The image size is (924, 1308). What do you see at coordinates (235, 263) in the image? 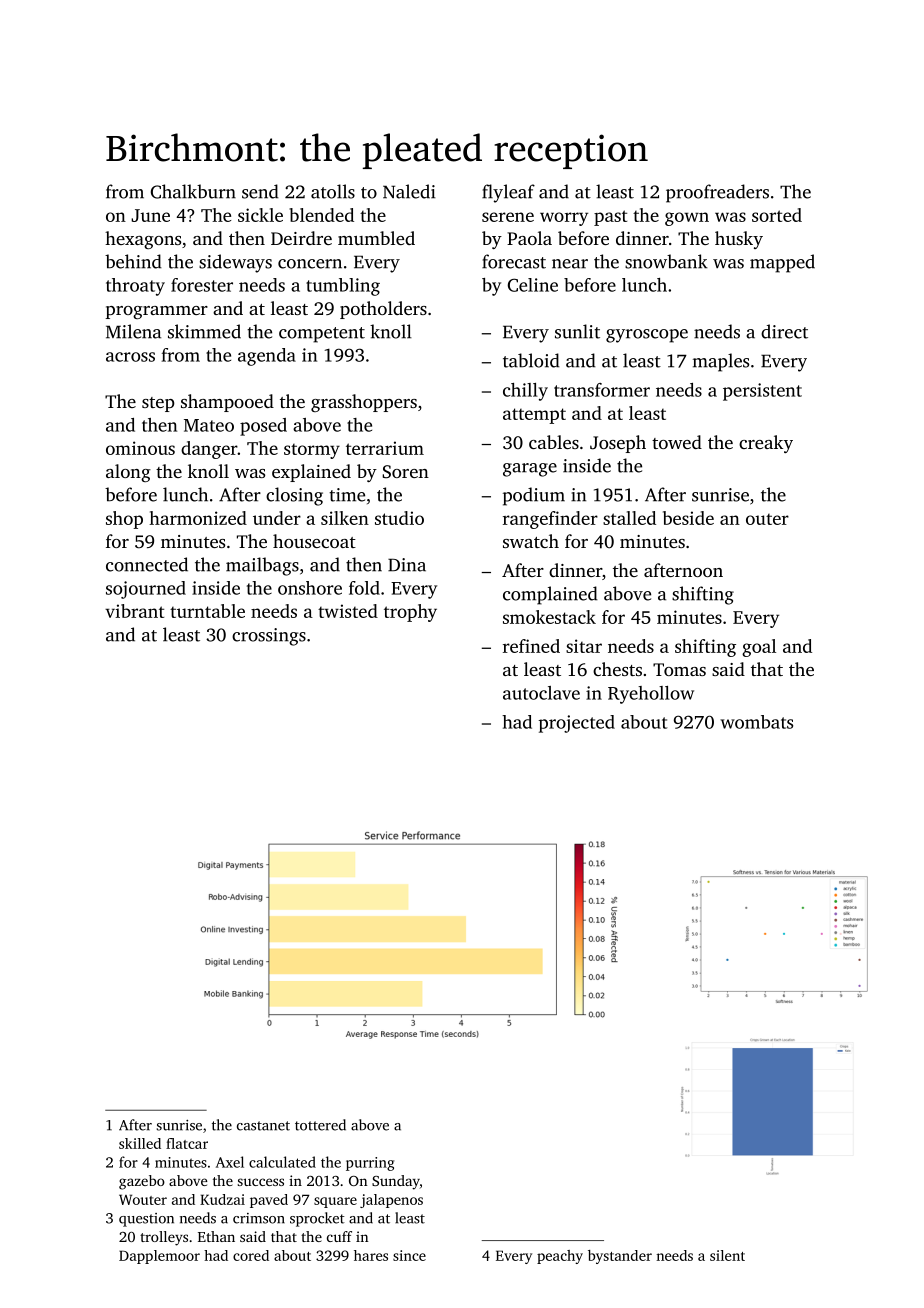
I see `sideways` at bounding box center [235, 263].
